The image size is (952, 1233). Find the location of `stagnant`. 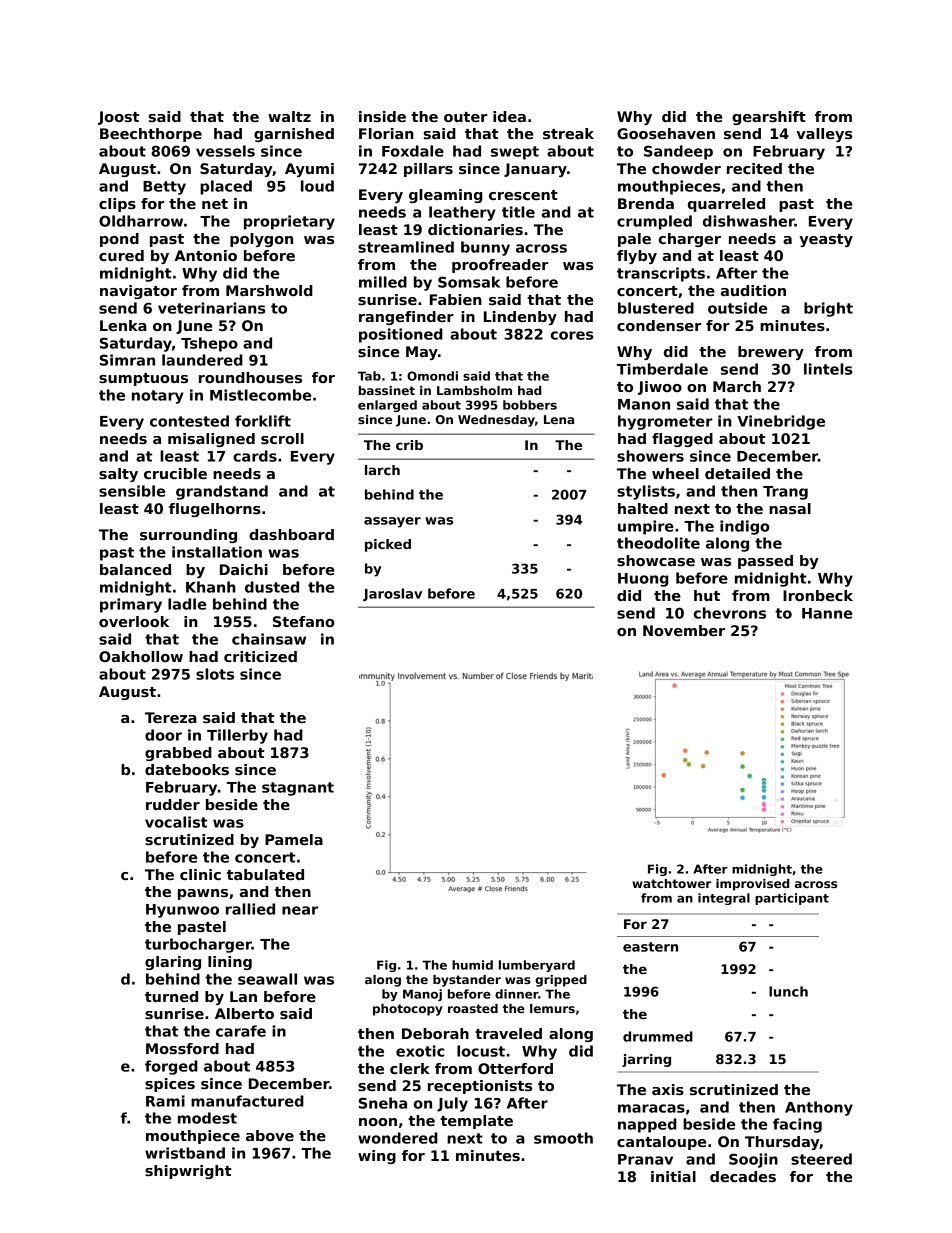

stagnant is located at coordinates (298, 789).
